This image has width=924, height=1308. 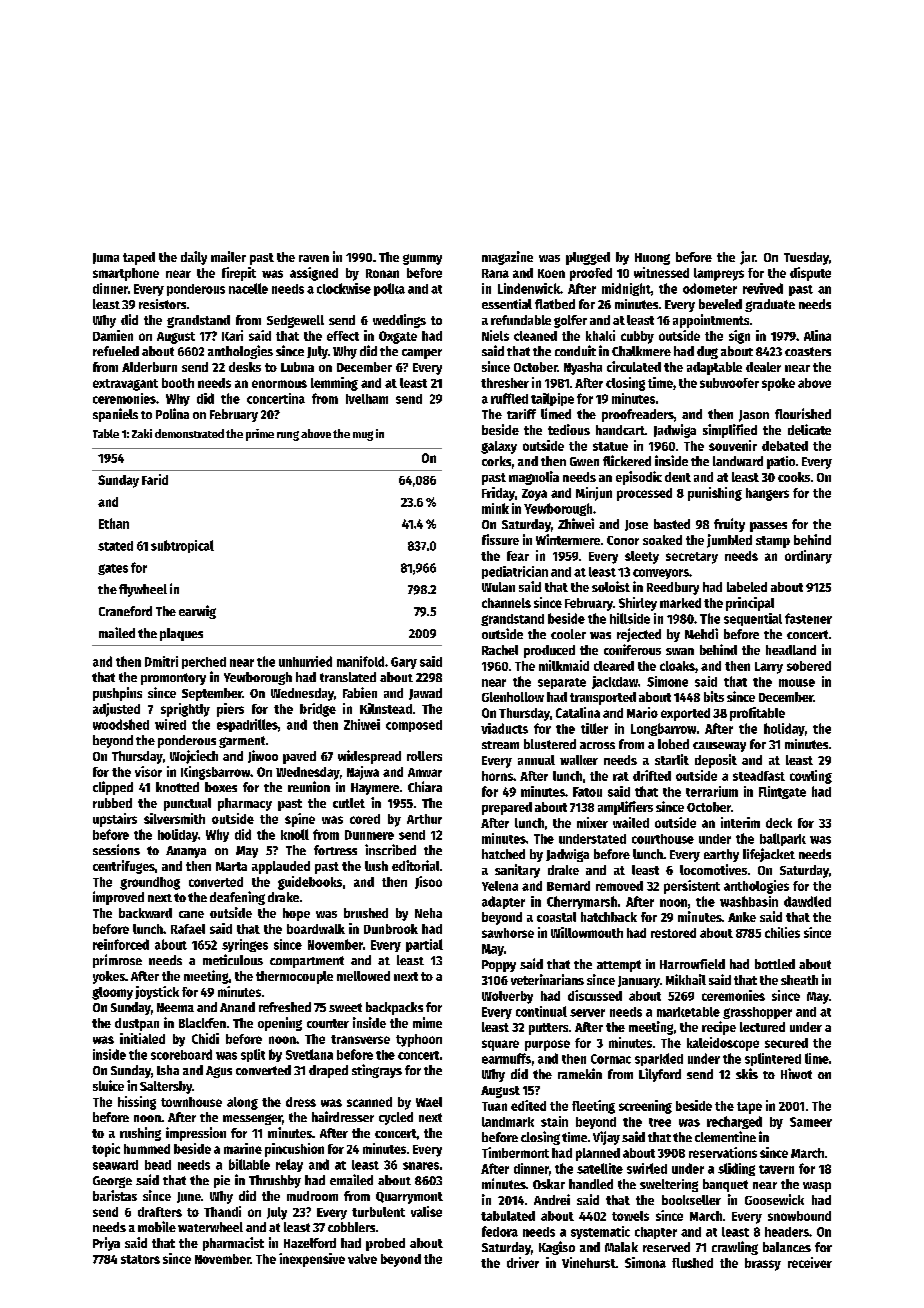 I want to click on draped, so click(x=328, y=1071).
